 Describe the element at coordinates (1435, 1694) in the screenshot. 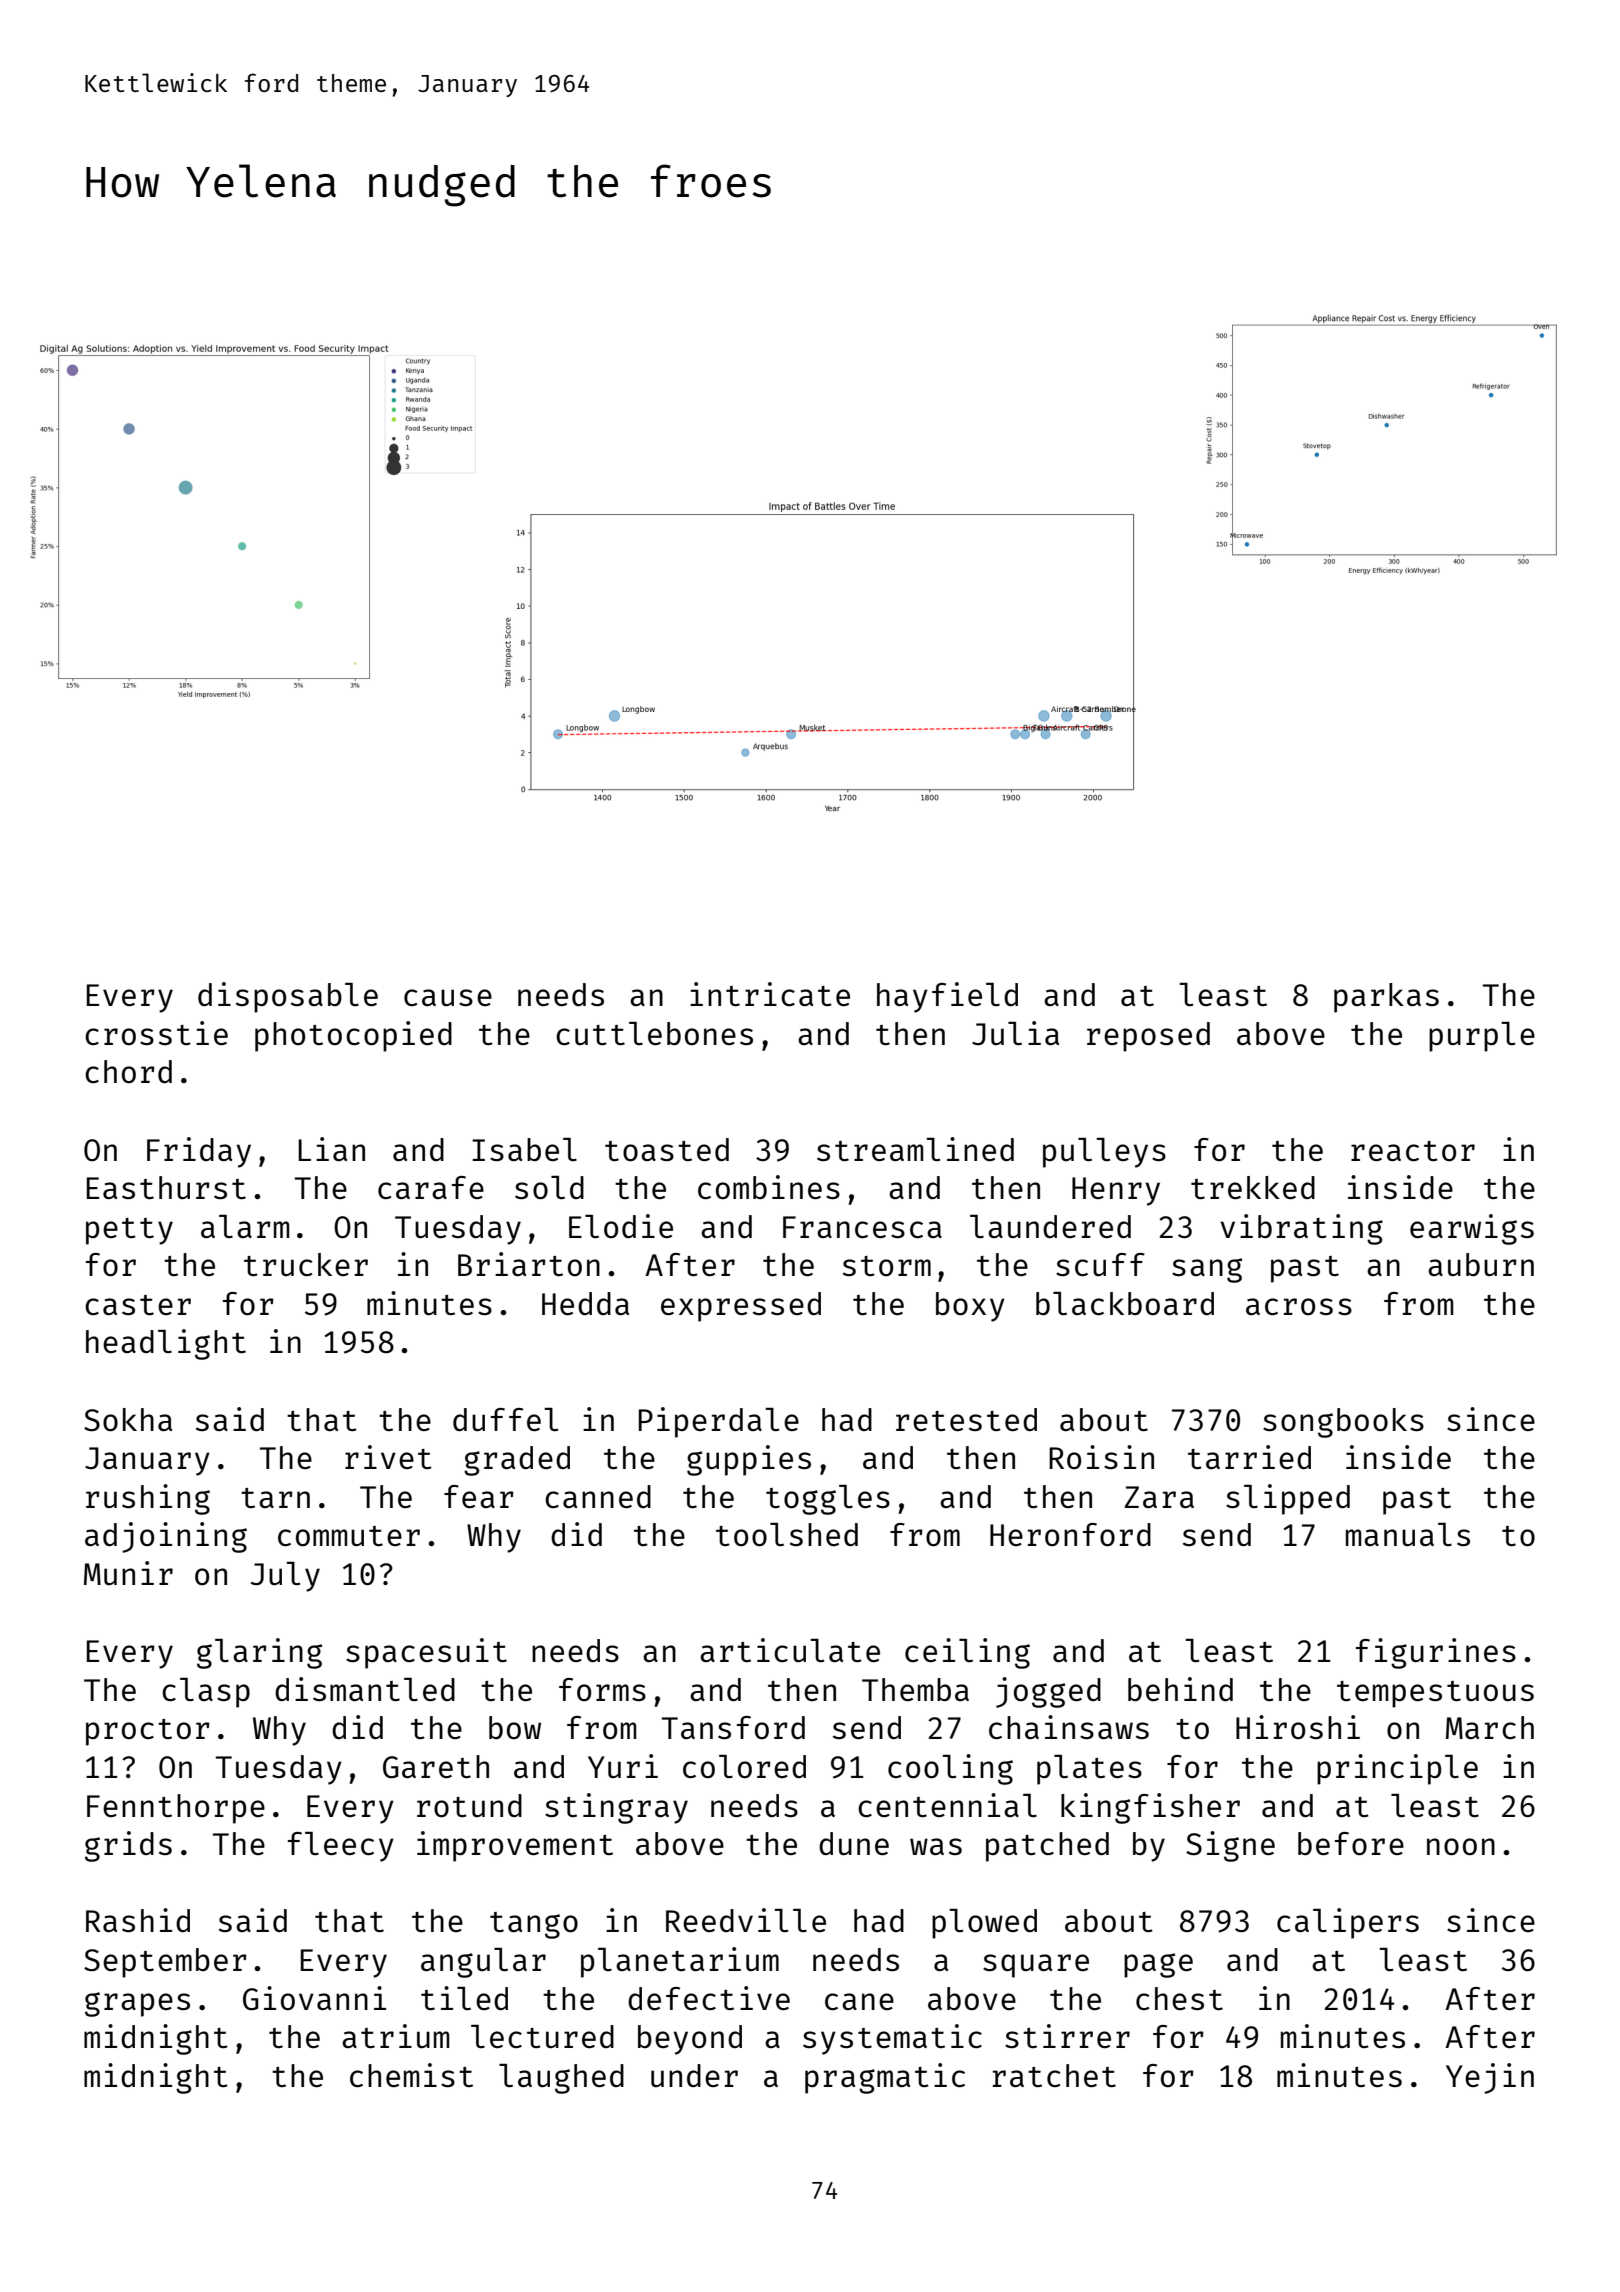

I see `tempestuous` at that location.
